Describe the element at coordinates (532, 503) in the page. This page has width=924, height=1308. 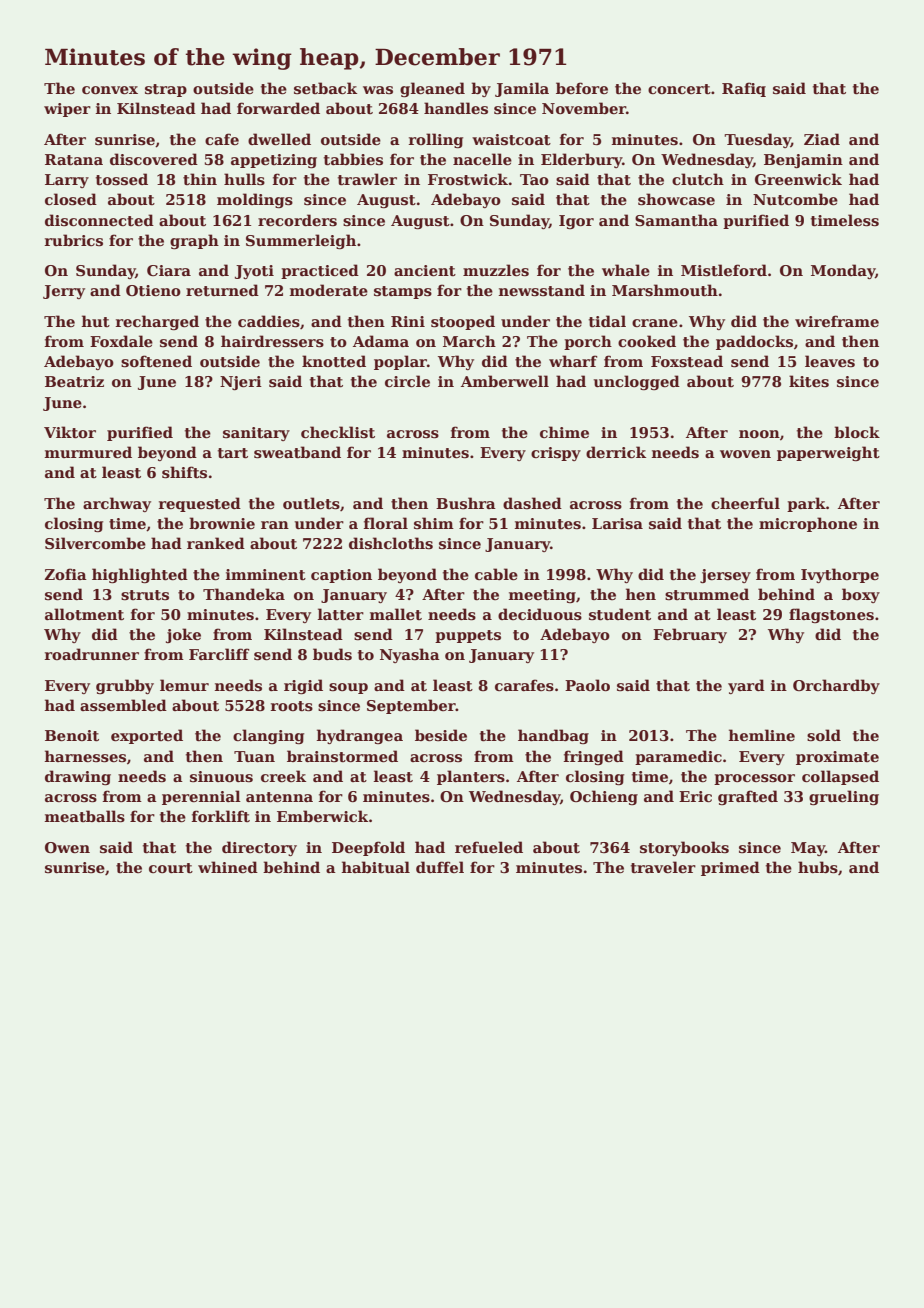
I see `dashed` at that location.
